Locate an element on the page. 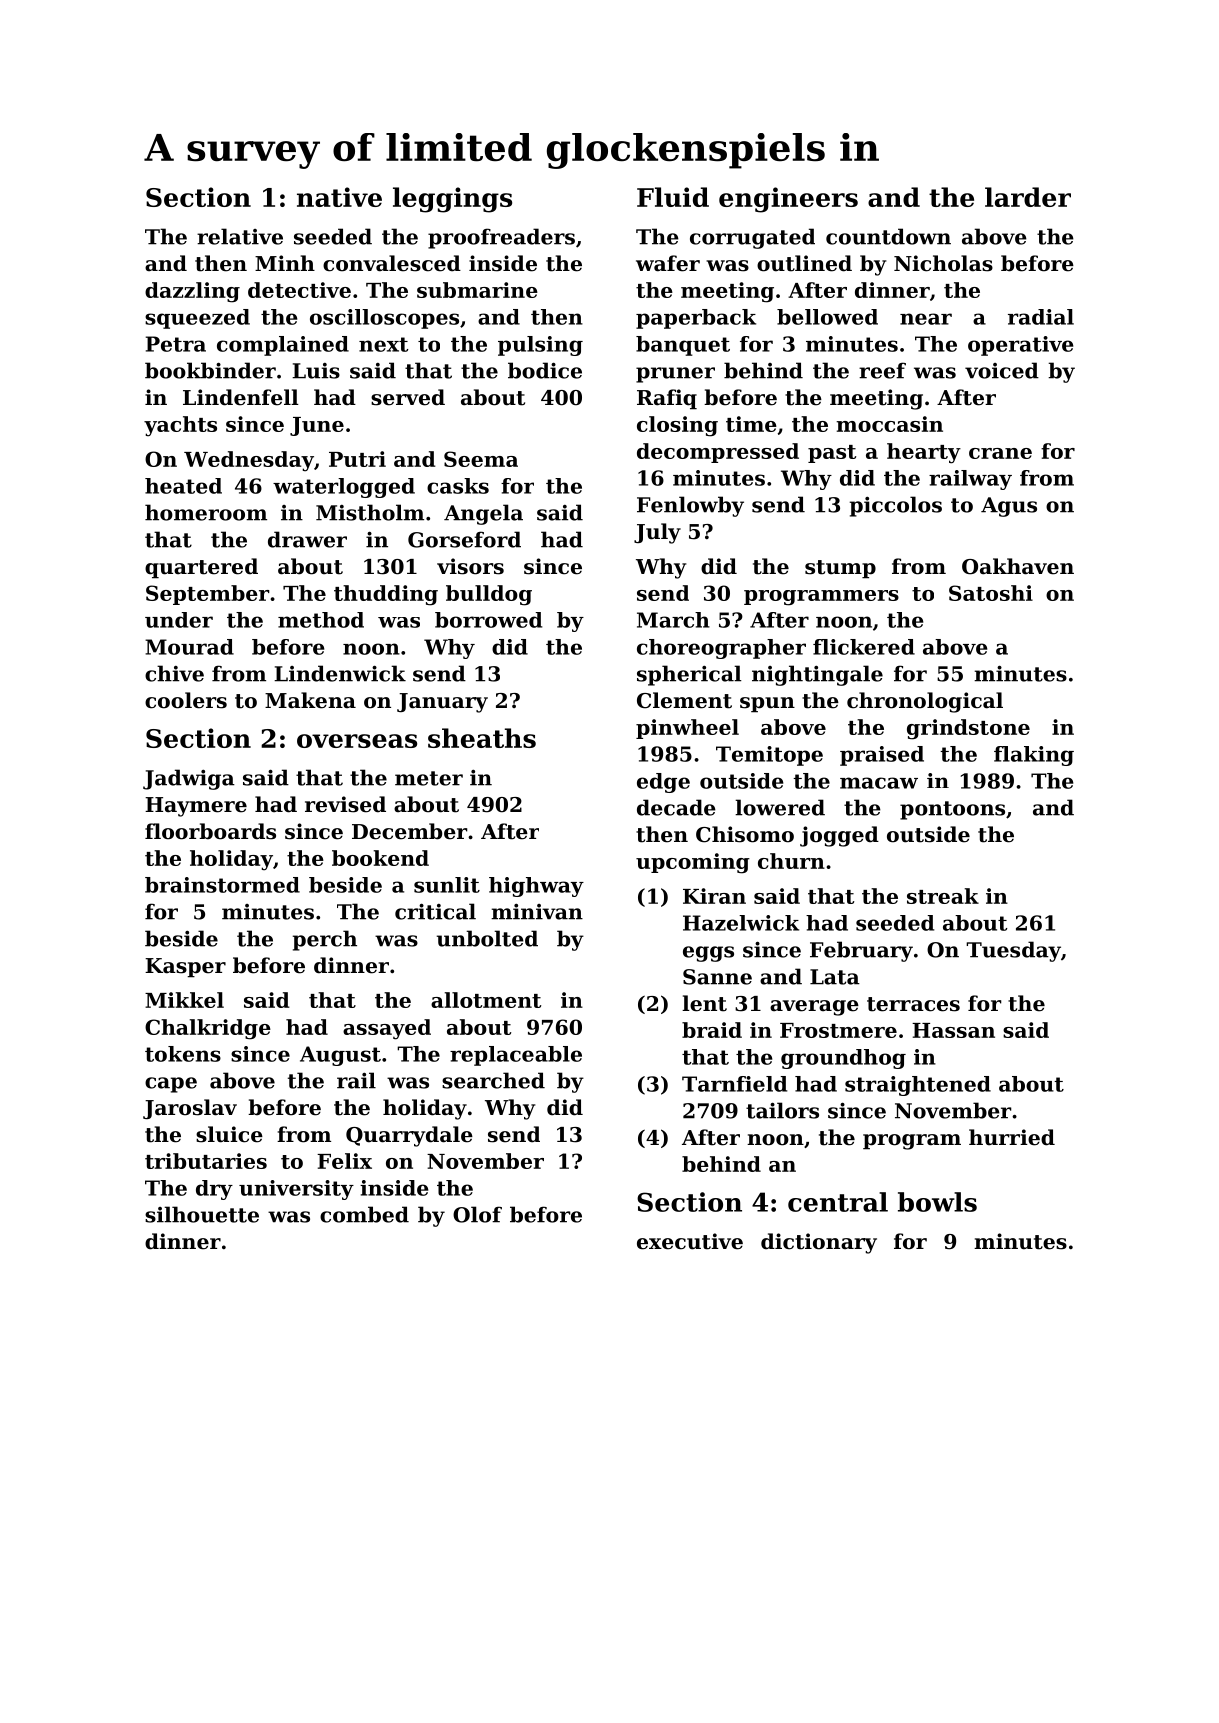  borrowed is located at coordinates (488, 620).
